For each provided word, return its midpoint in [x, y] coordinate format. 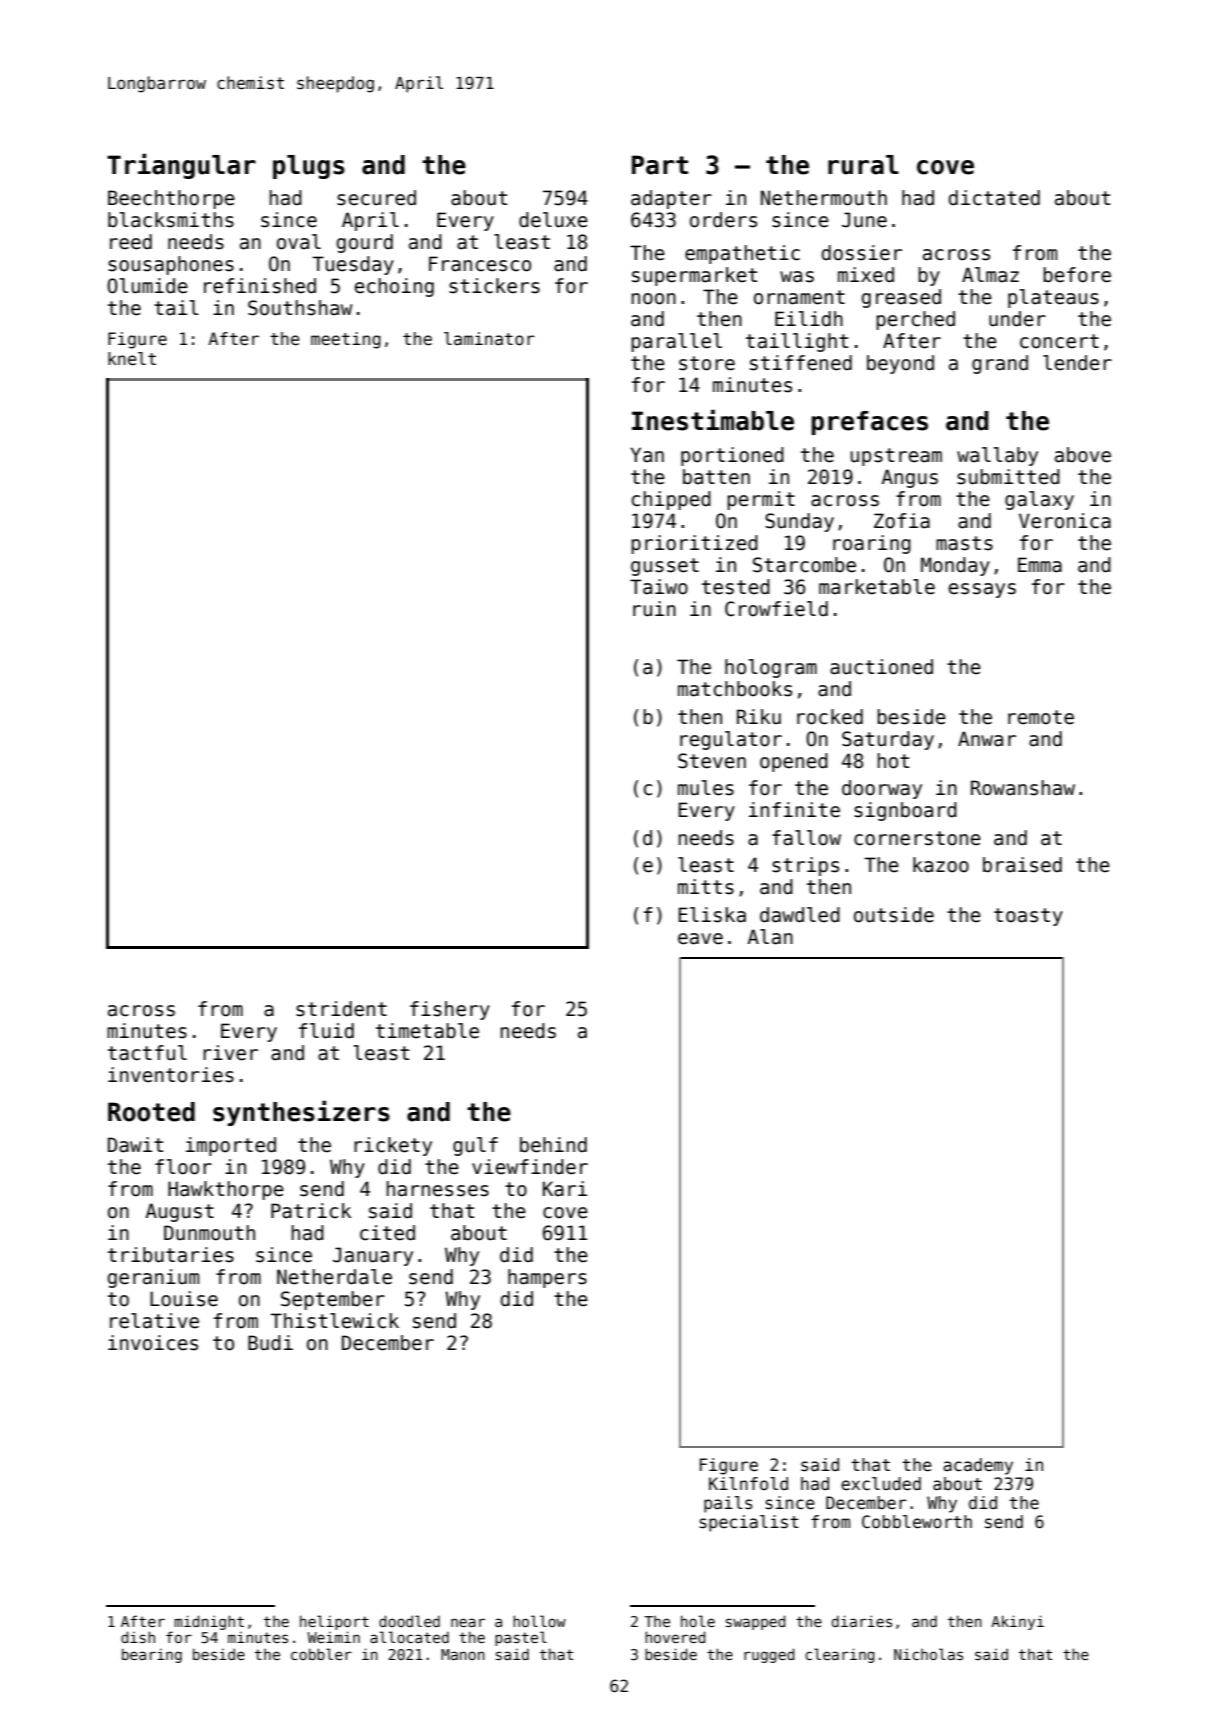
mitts [706, 887]
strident [341, 1009]
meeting [346, 340]
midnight [209, 1622]
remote [1041, 717]
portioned [732, 456]
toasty [1028, 917]
